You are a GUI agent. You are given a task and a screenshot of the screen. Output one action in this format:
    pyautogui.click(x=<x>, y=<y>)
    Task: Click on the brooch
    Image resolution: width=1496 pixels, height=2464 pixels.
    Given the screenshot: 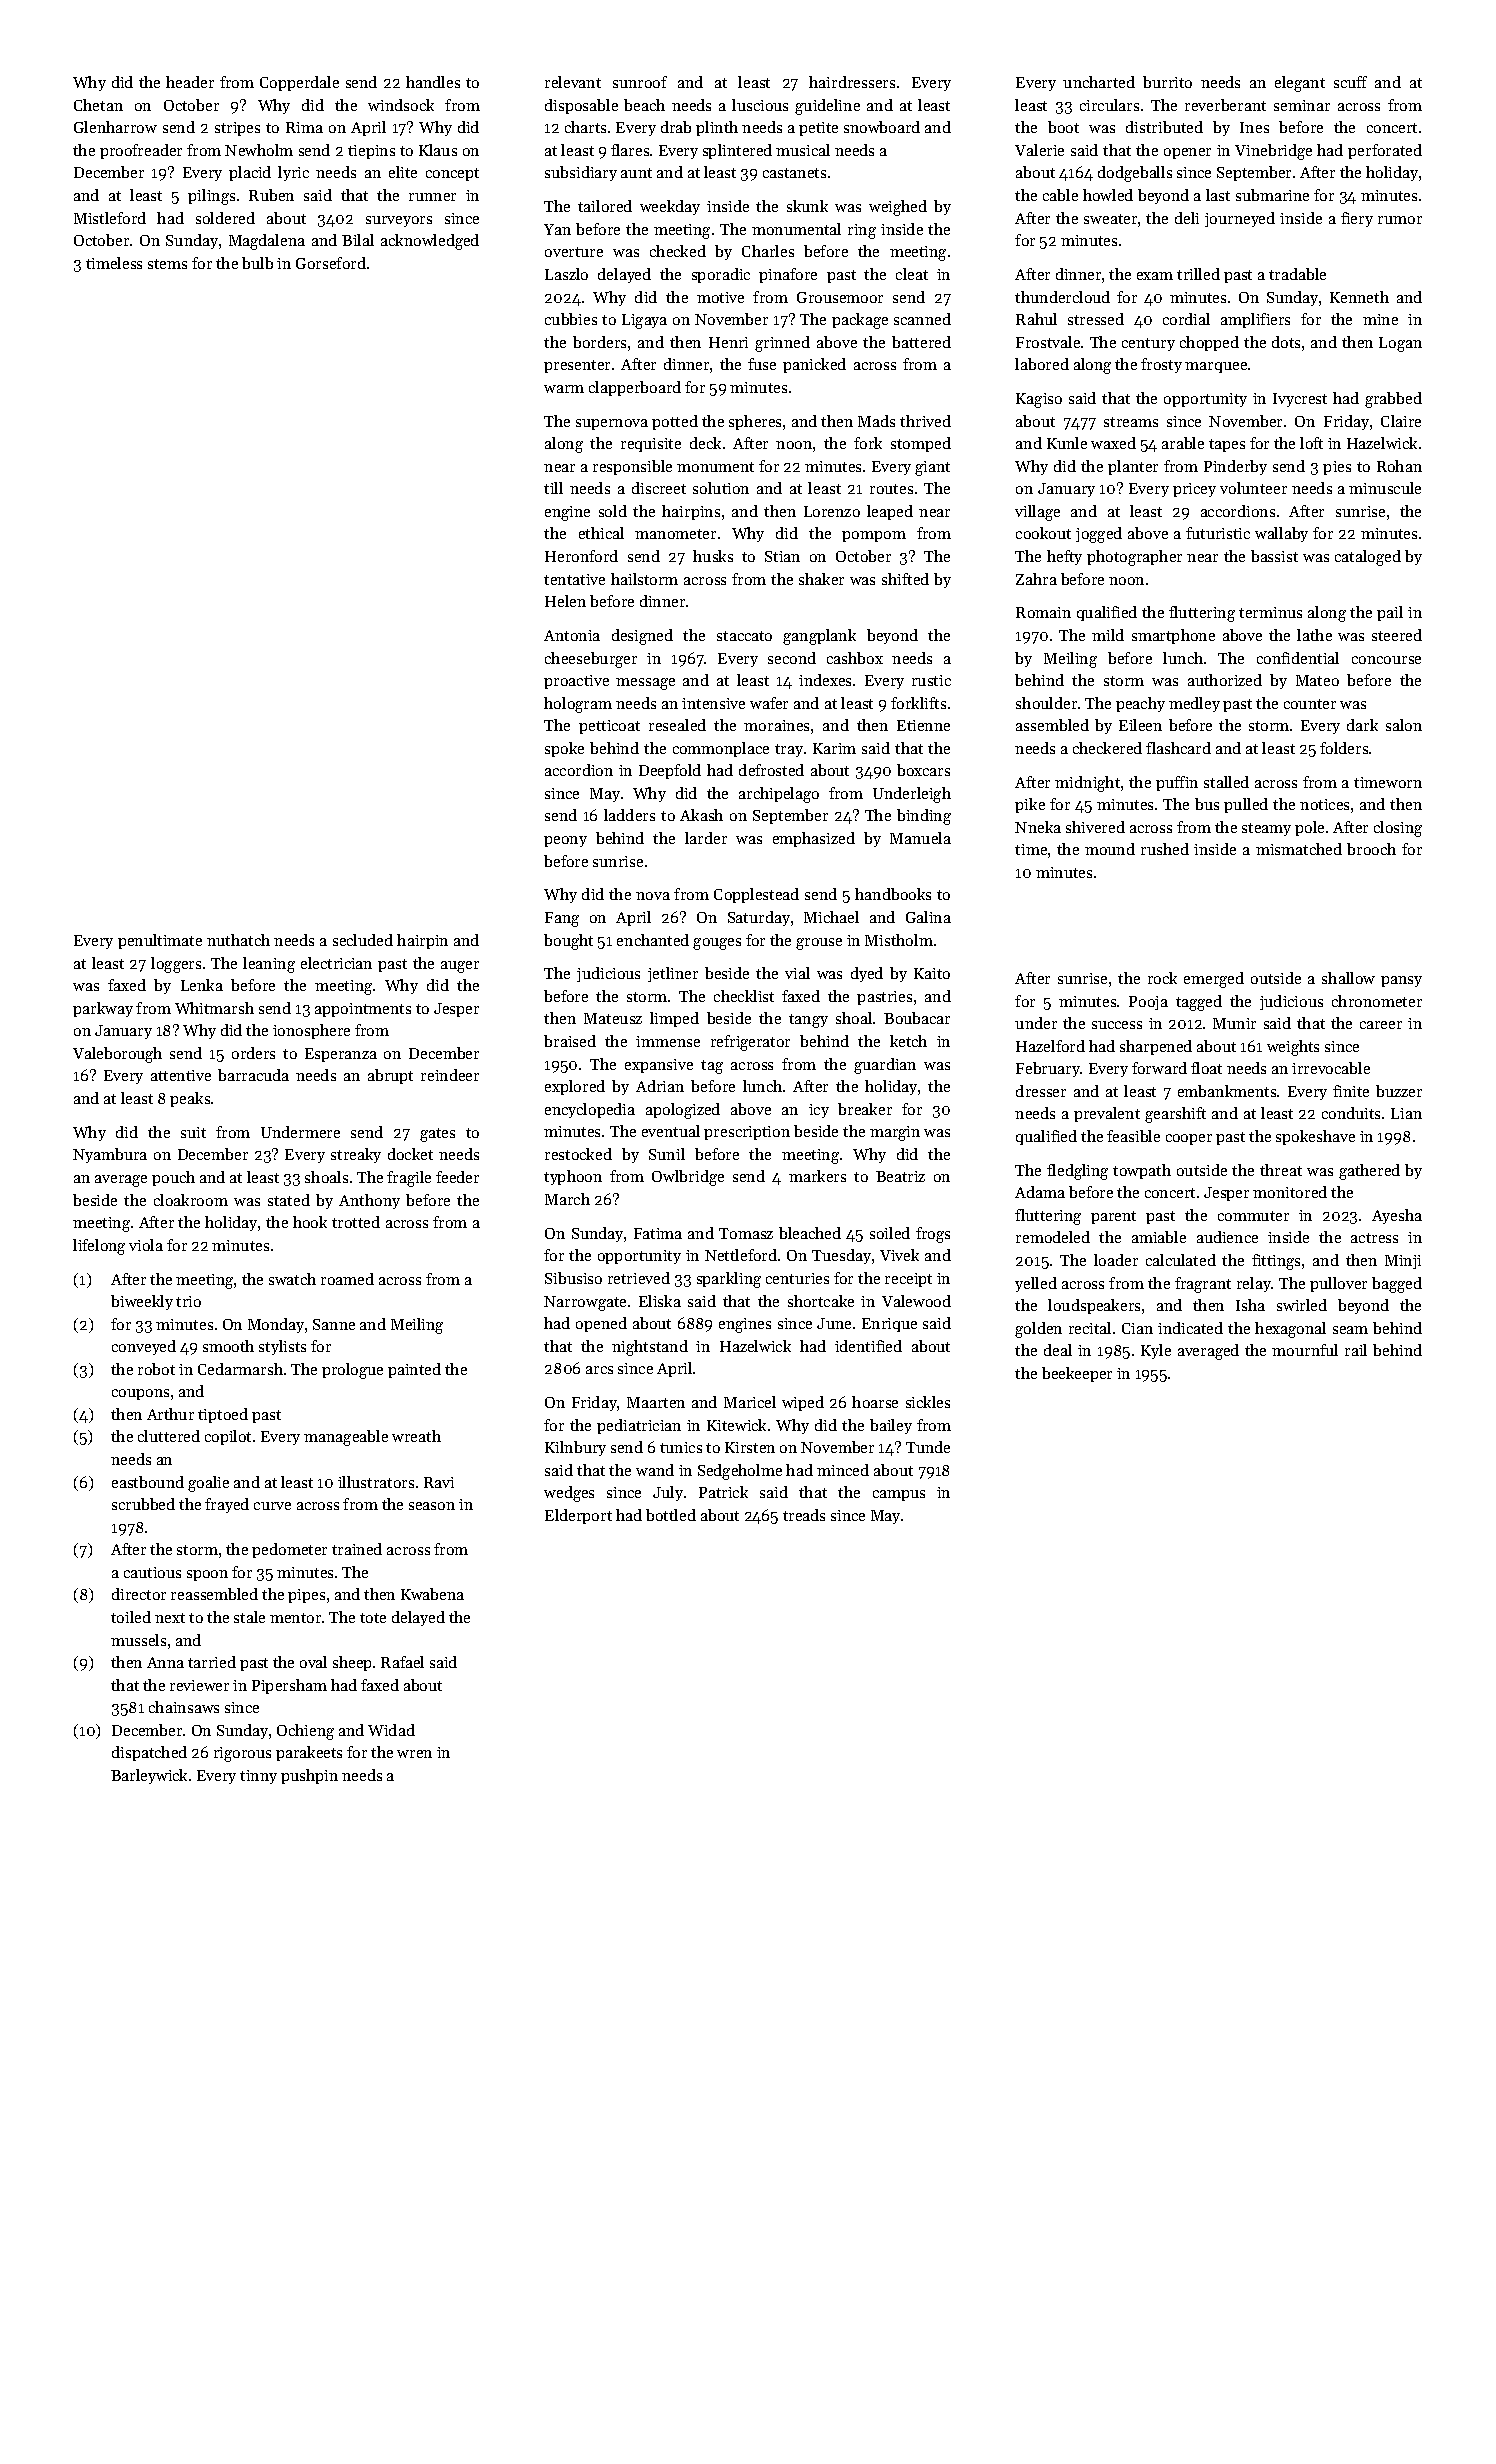 What is the action you would take?
    pyautogui.click(x=1371, y=849)
